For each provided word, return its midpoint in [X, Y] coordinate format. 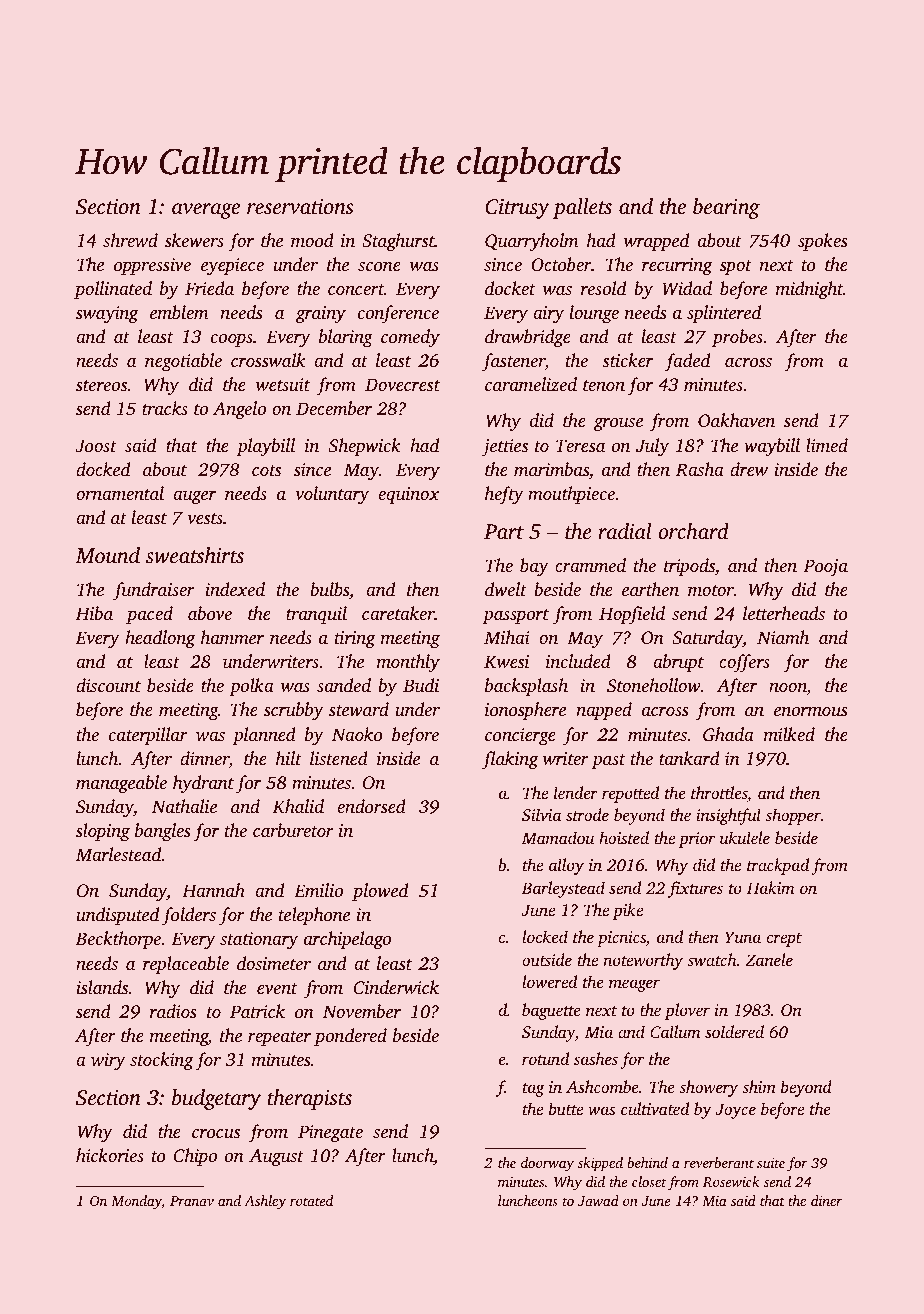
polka [251, 687]
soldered [734, 1031]
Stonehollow [654, 685]
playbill [266, 447]
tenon [604, 385]
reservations [300, 206]
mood [312, 240]
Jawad [598, 1200]
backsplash [526, 687]
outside [547, 959]
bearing [726, 208]
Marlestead [119, 854]
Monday [136, 1202]
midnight [809, 290]
